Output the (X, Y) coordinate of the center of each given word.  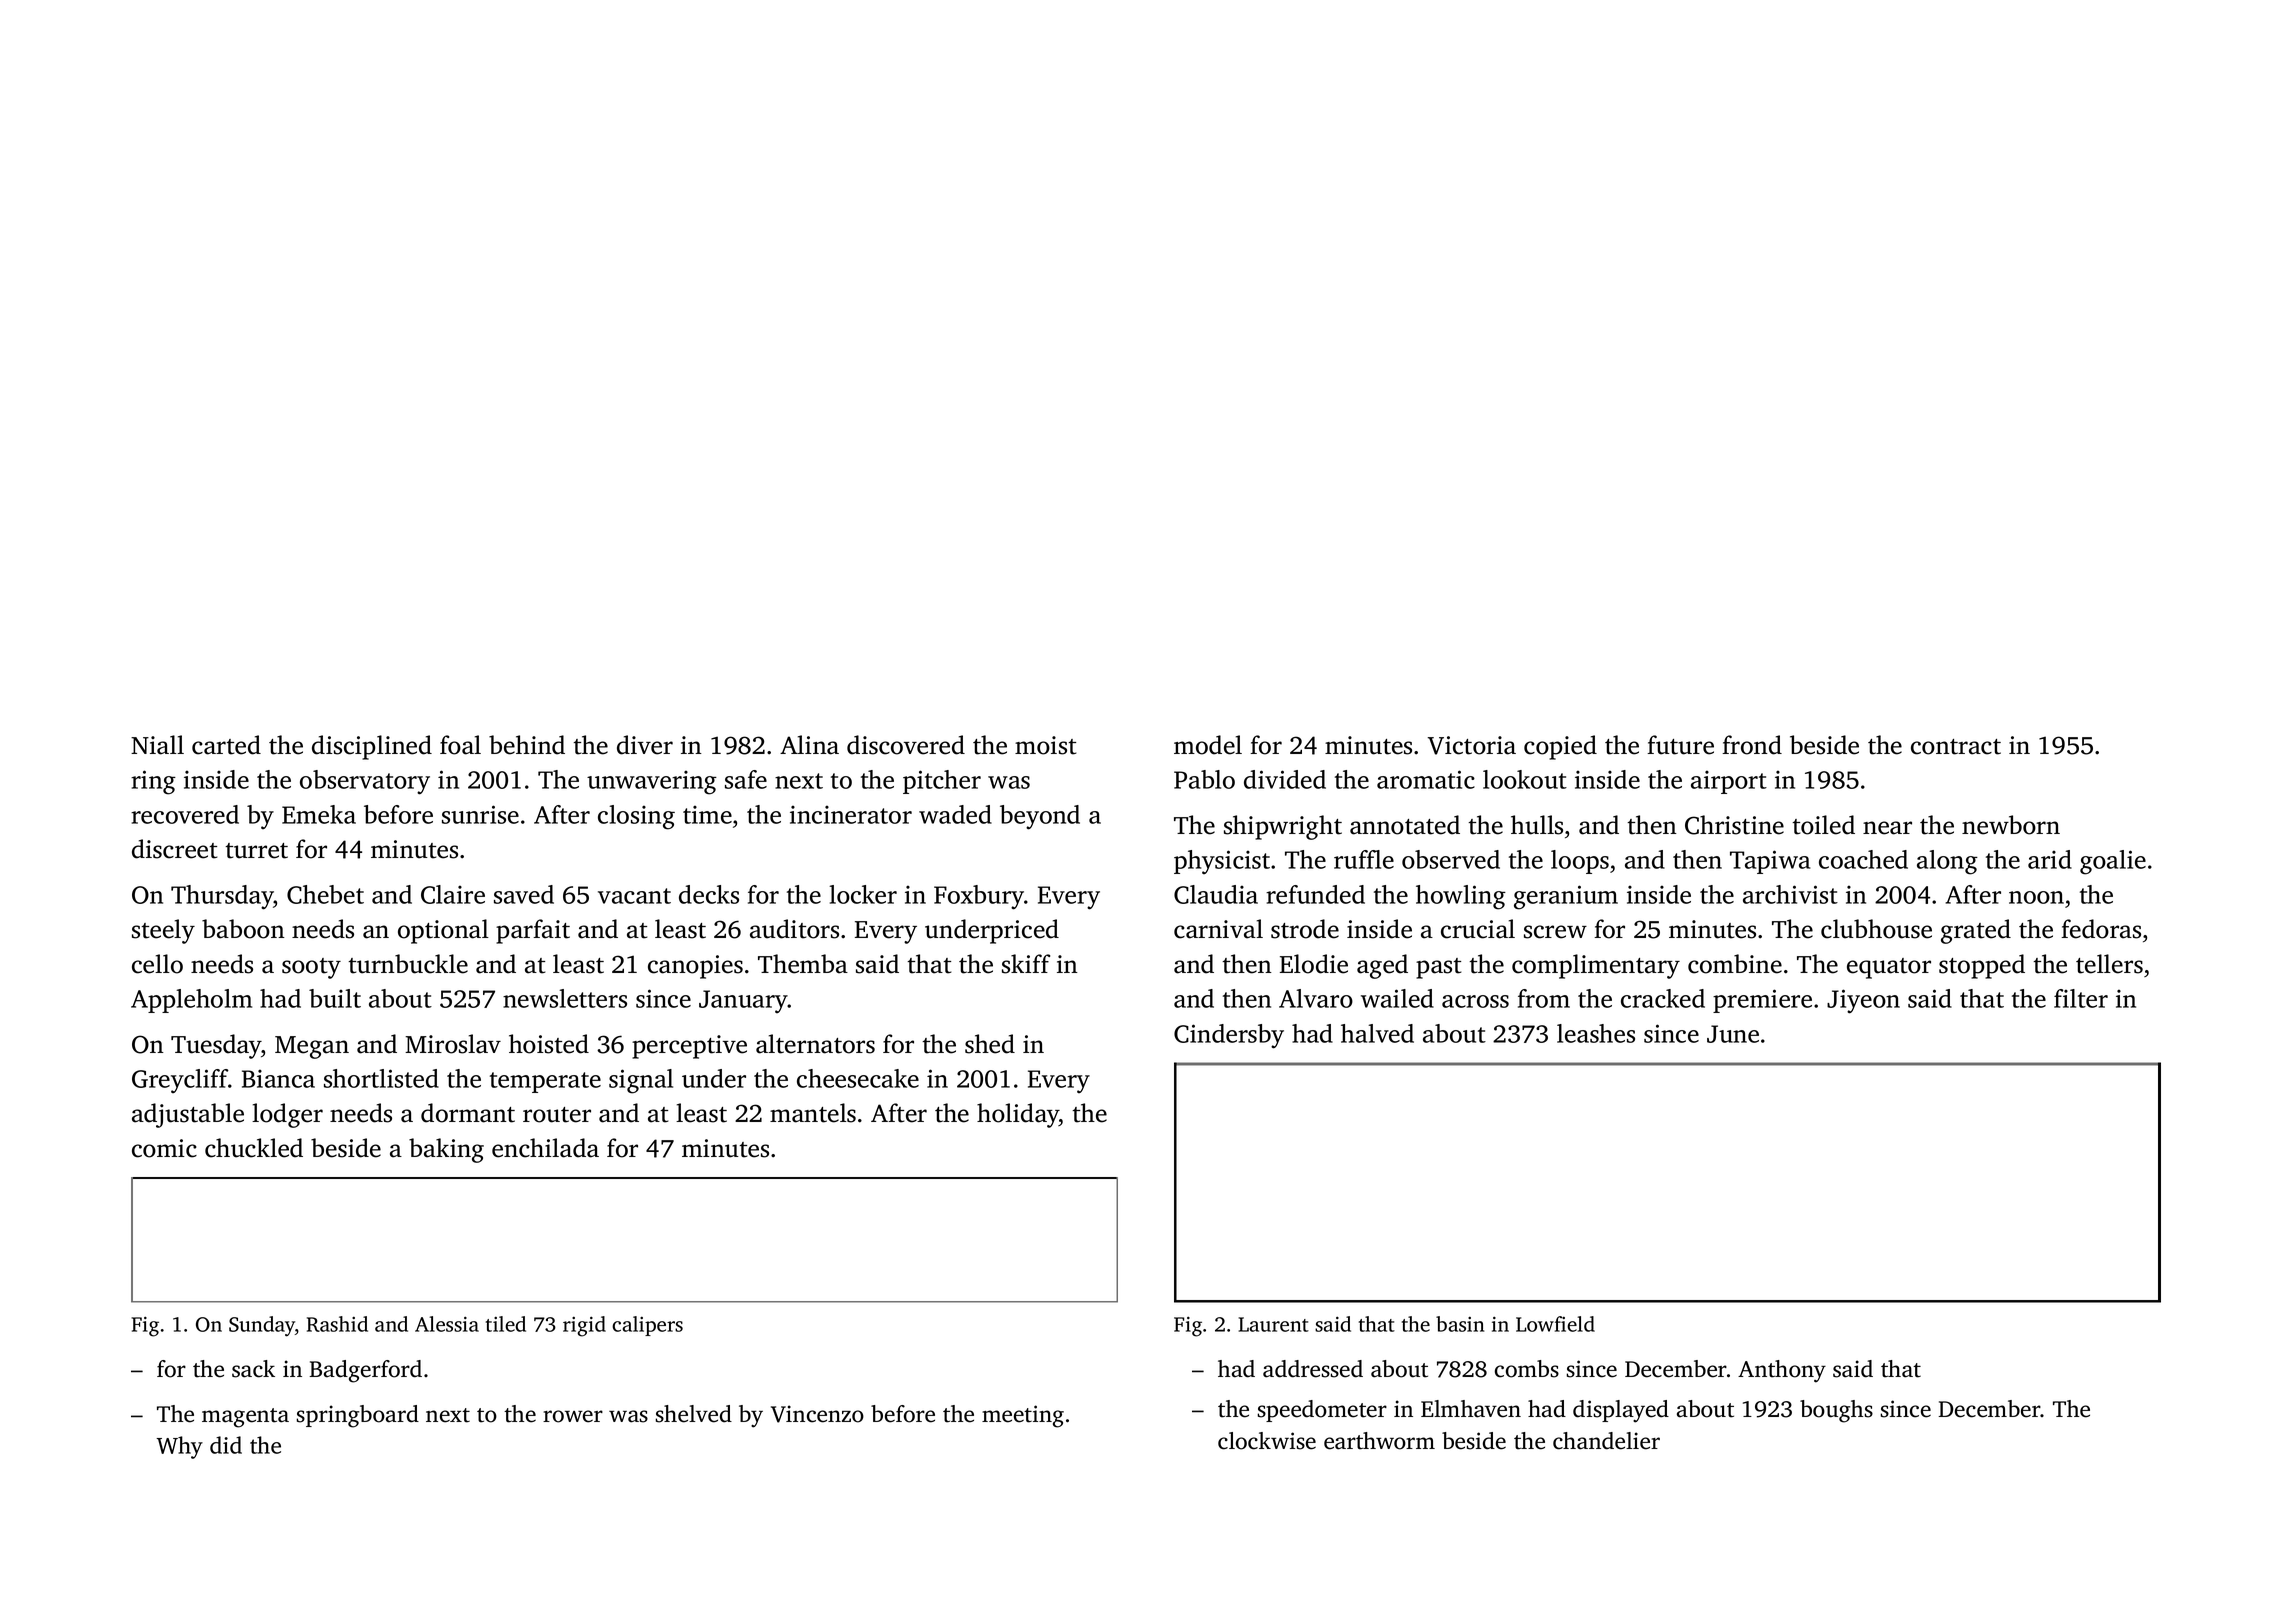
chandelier (1606, 1441)
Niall (157, 745)
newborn (2011, 825)
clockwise (1267, 1441)
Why (179, 1447)
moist (1045, 745)
